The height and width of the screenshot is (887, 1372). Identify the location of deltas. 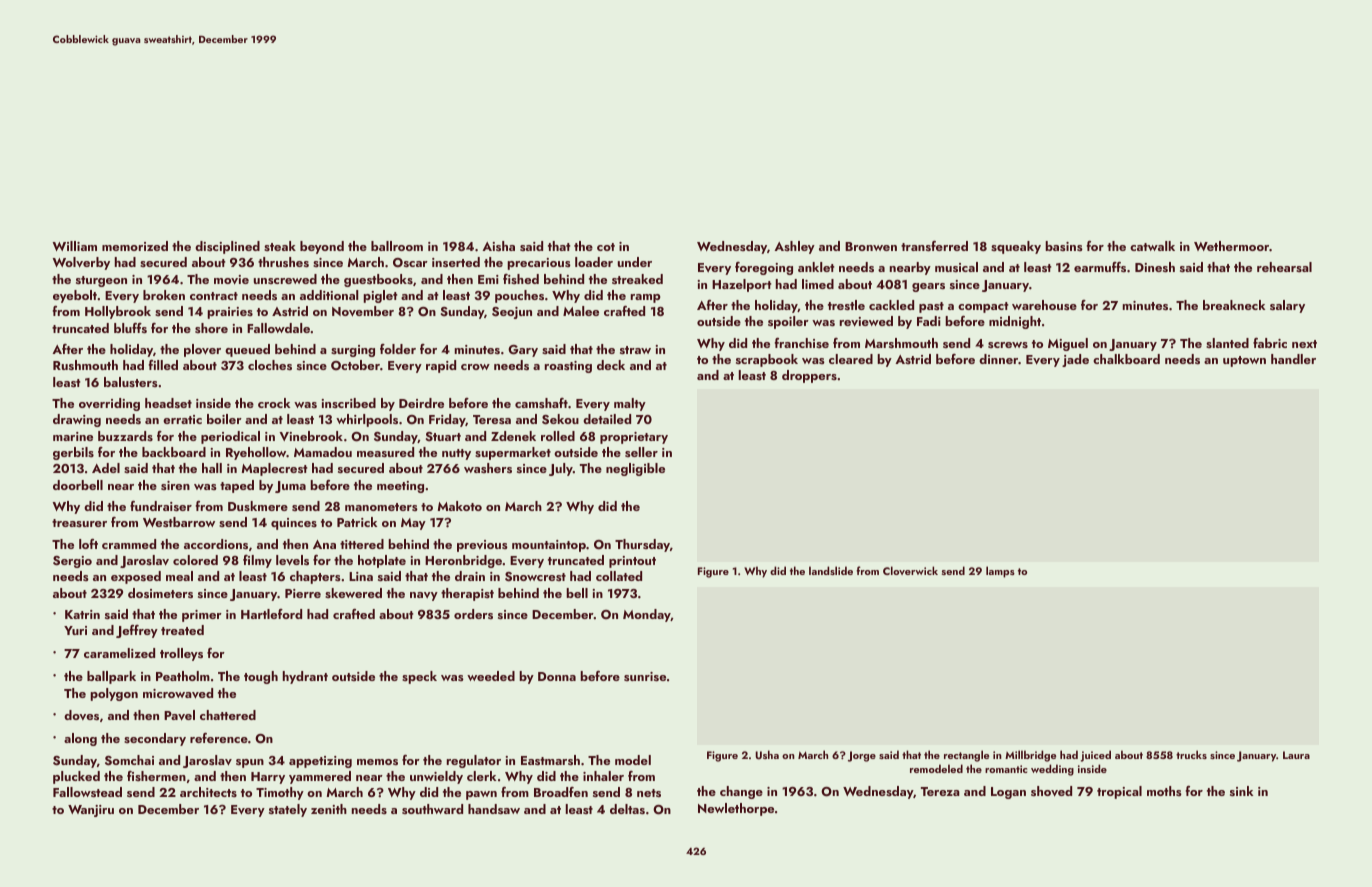
(627, 809).
